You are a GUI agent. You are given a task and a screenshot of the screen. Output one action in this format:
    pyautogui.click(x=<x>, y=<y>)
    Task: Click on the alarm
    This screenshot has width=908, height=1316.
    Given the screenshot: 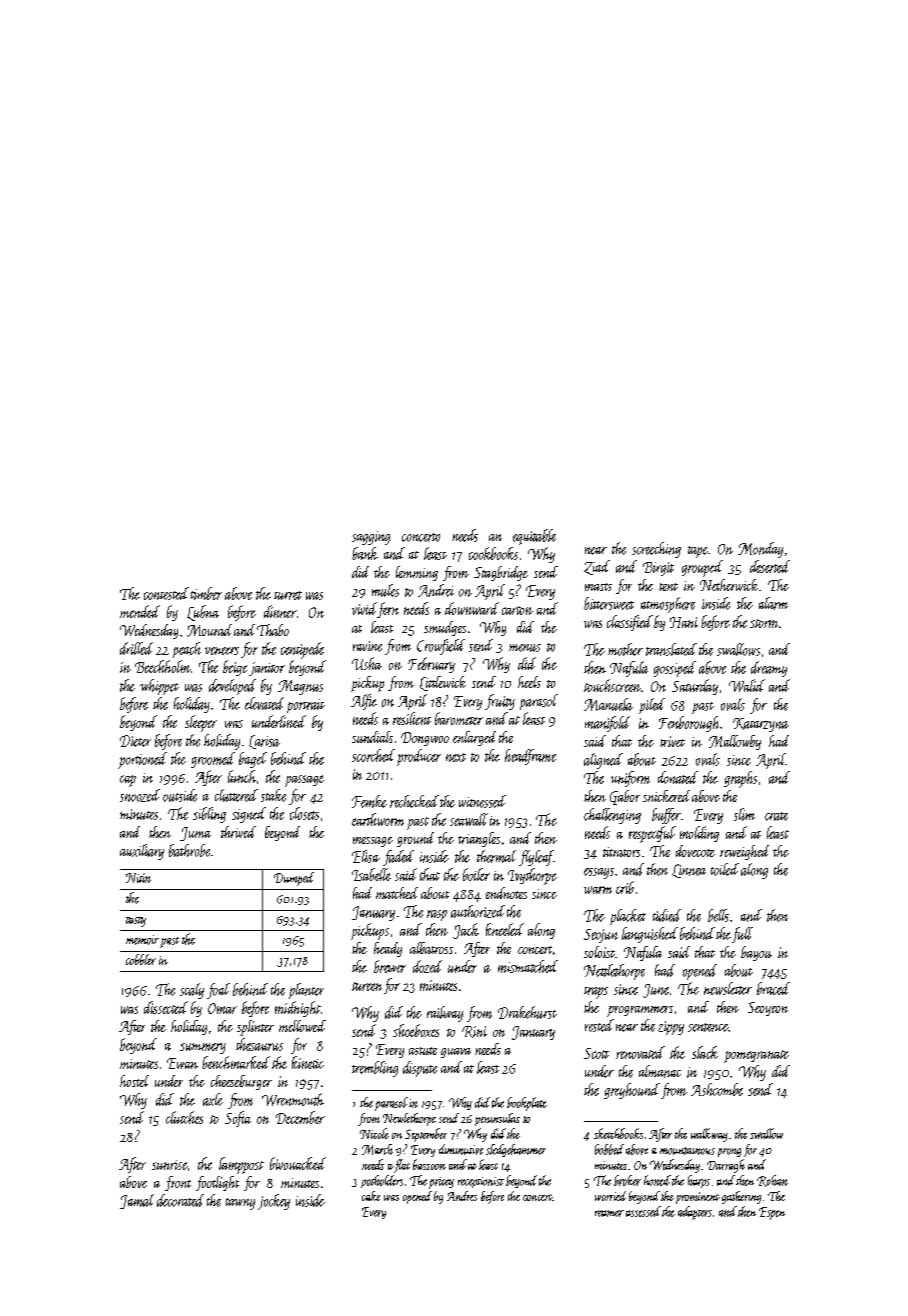 What is the action you would take?
    pyautogui.click(x=773, y=603)
